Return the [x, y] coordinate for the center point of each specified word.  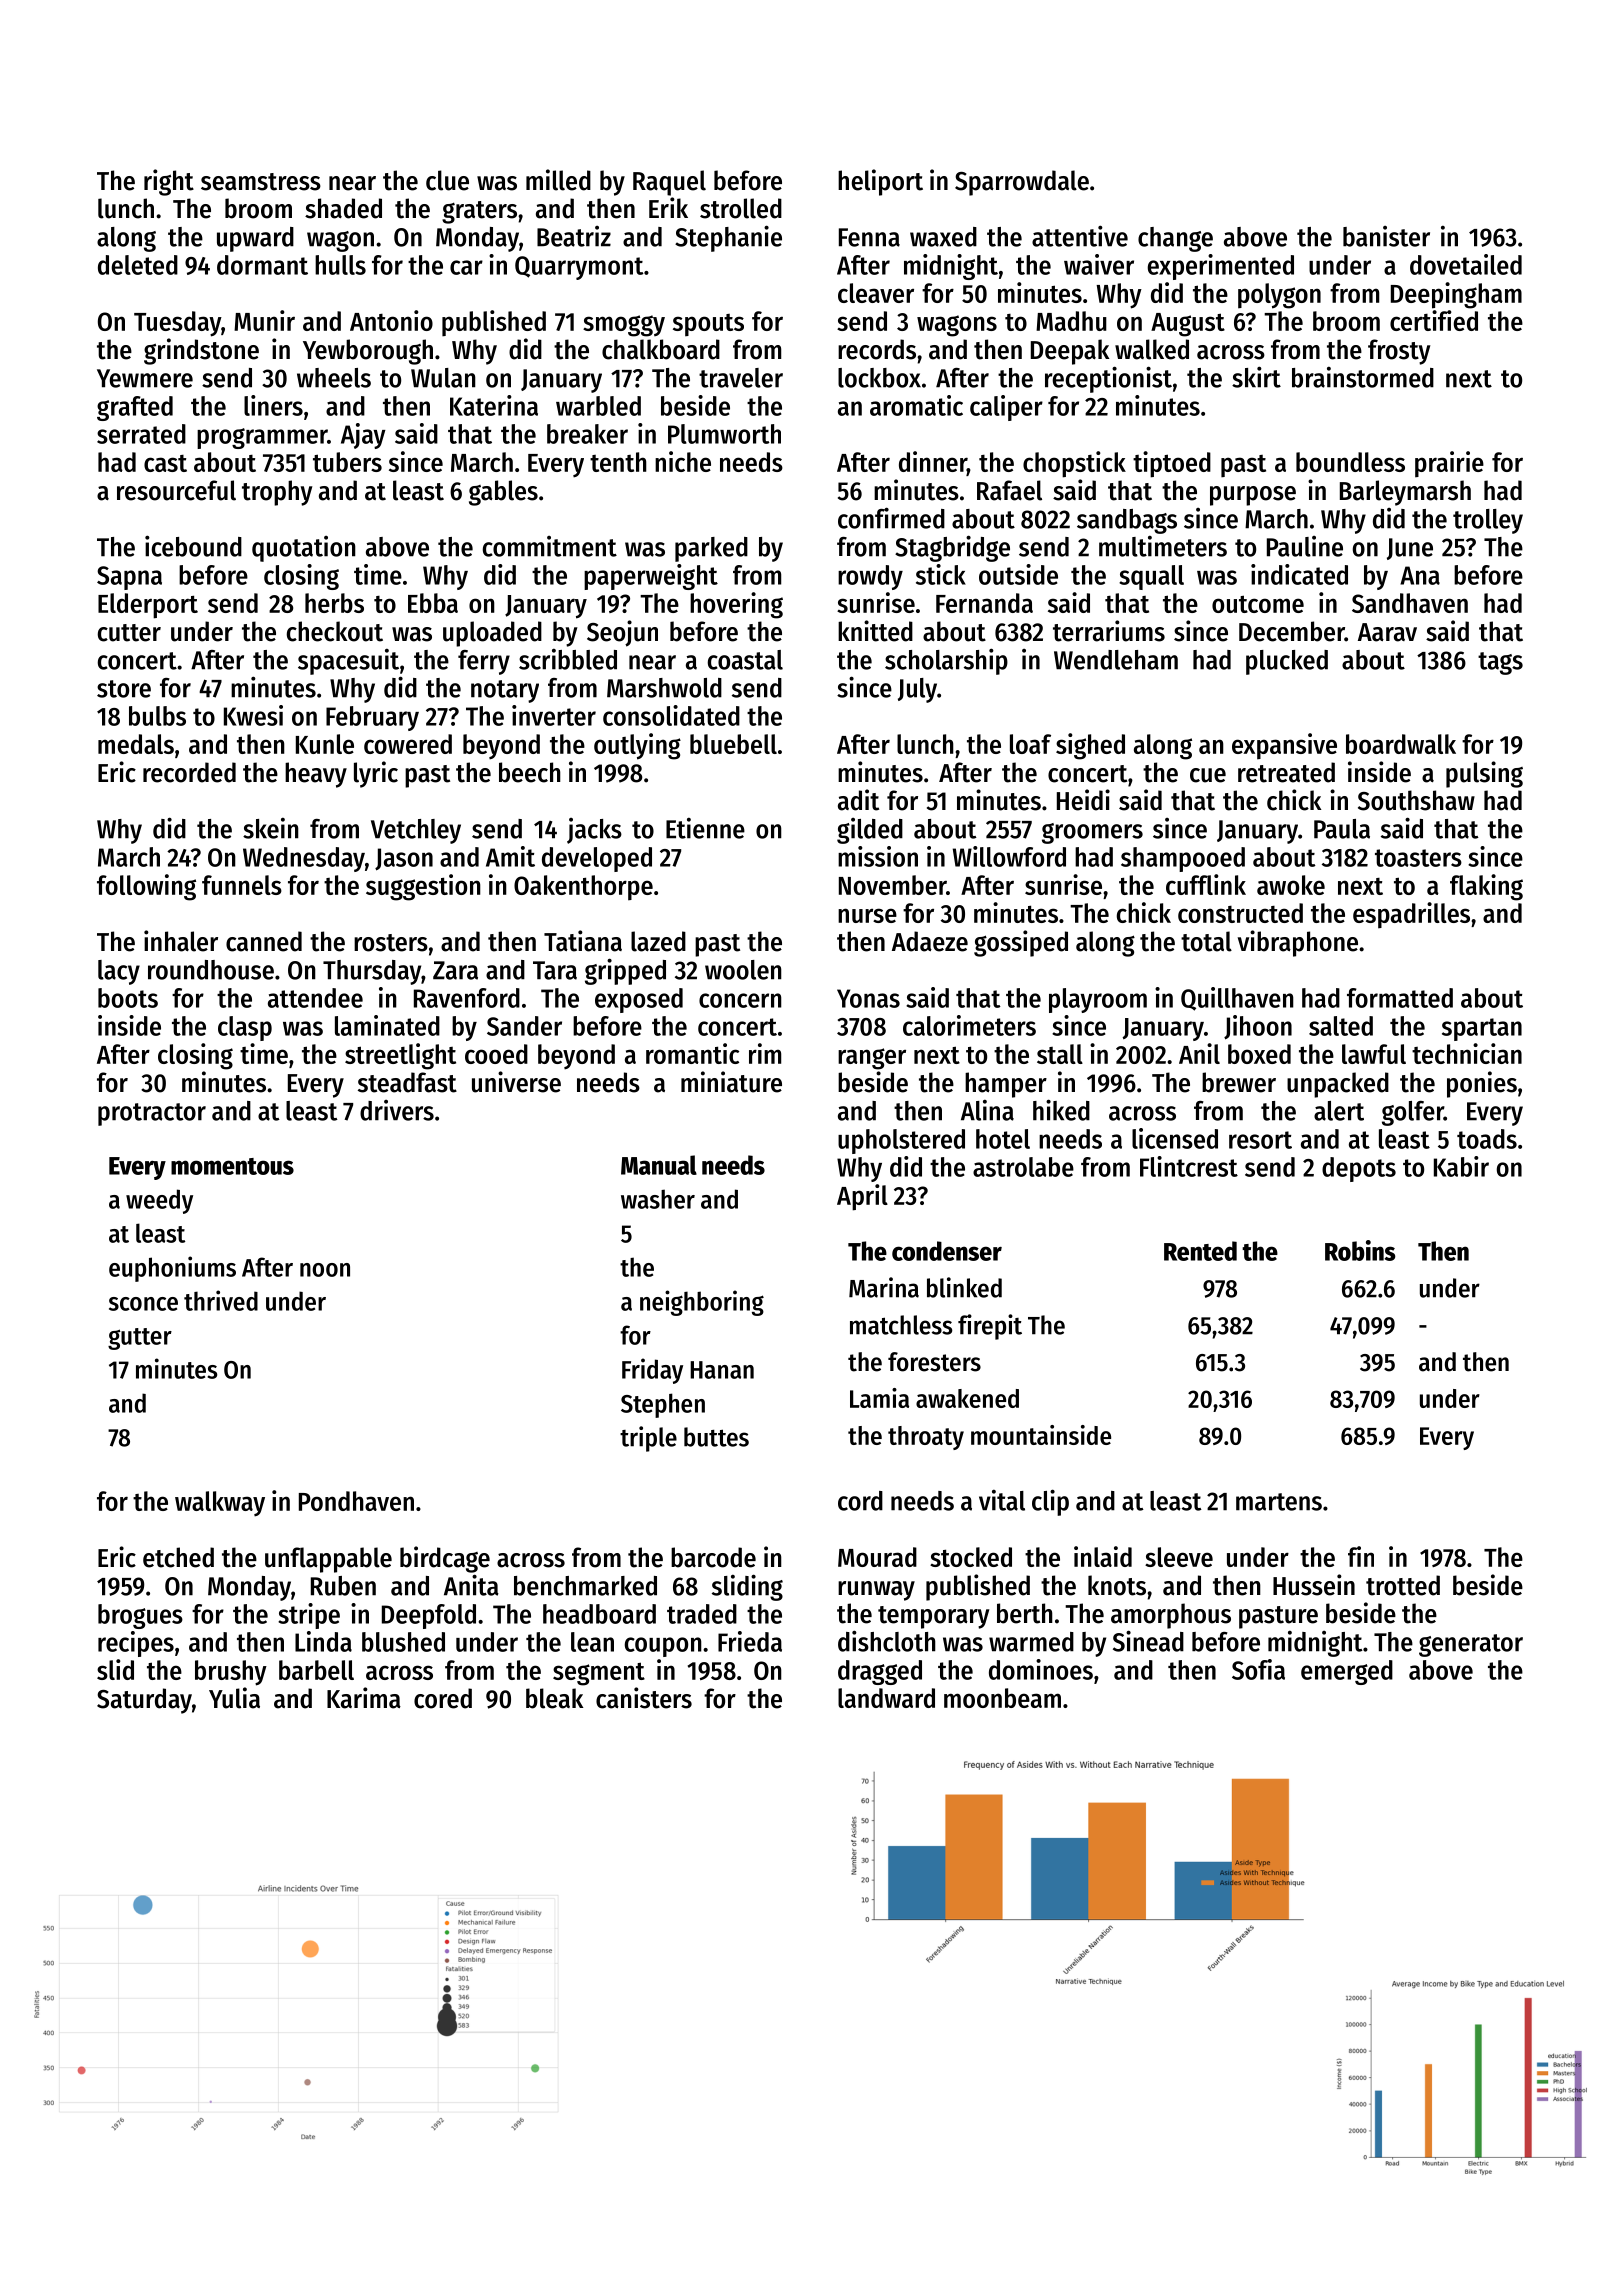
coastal [745, 660]
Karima [364, 1698]
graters [479, 212]
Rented [1200, 1251]
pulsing [1484, 774]
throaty [926, 1438]
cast [165, 463]
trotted [1403, 1585]
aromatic [916, 405]
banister [1386, 236]
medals [136, 744]
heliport [880, 182]
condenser [947, 1251]
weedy [159, 1201]
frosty [1399, 352]
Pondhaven [356, 1501]
